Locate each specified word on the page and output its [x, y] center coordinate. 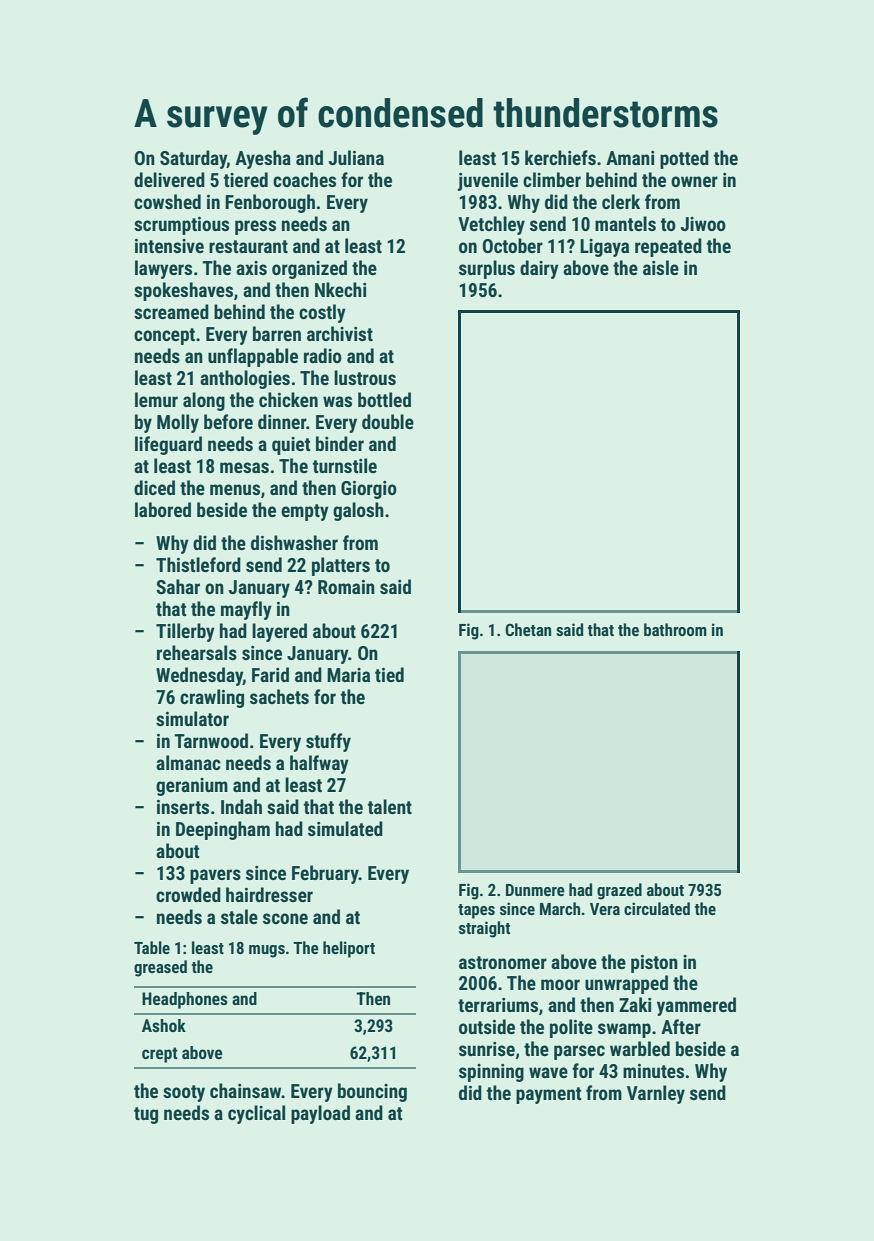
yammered [696, 1006]
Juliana [356, 157]
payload [320, 1114]
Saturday [193, 159]
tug [146, 1115]
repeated [668, 247]
